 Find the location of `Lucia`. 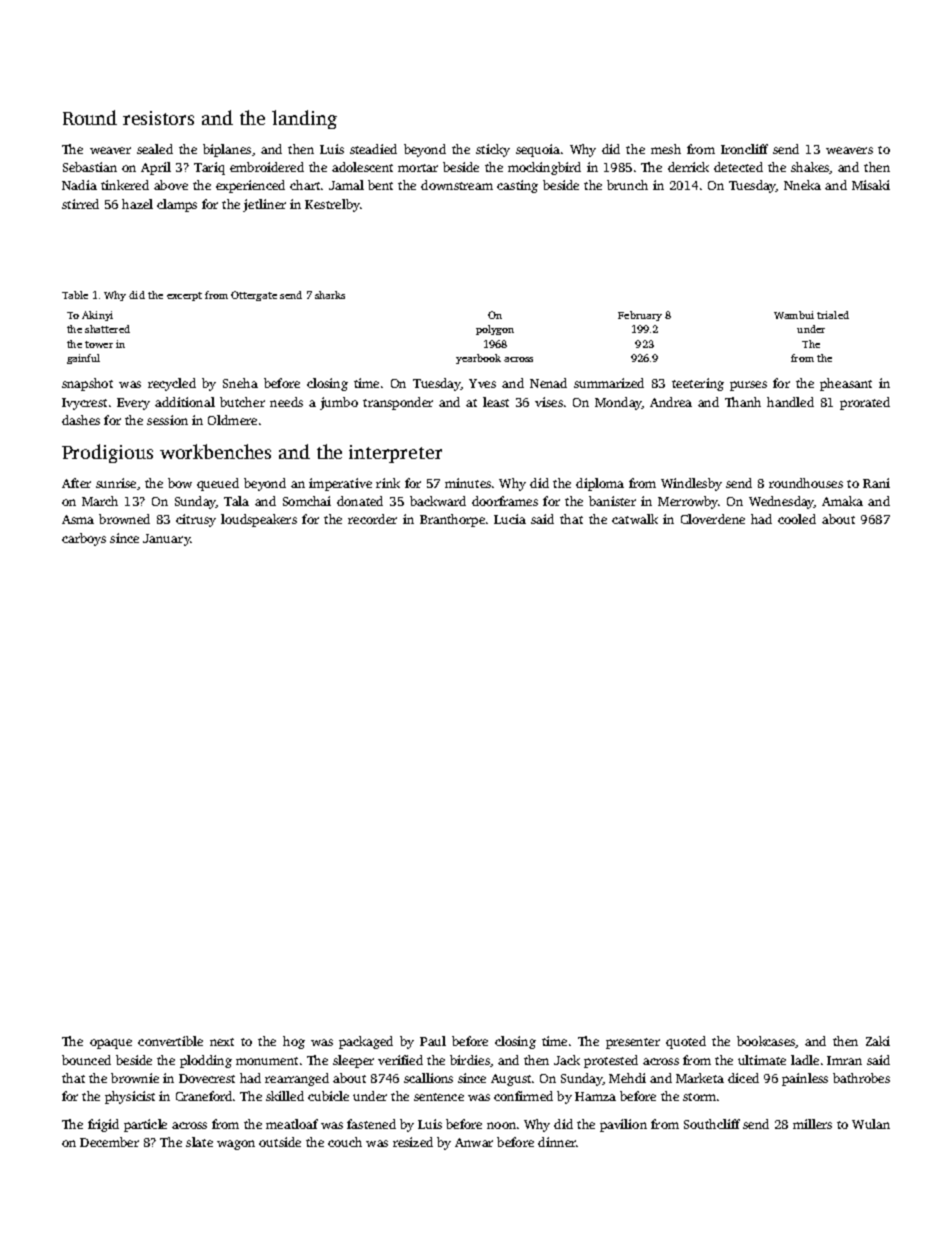

Lucia is located at coordinates (510, 519).
